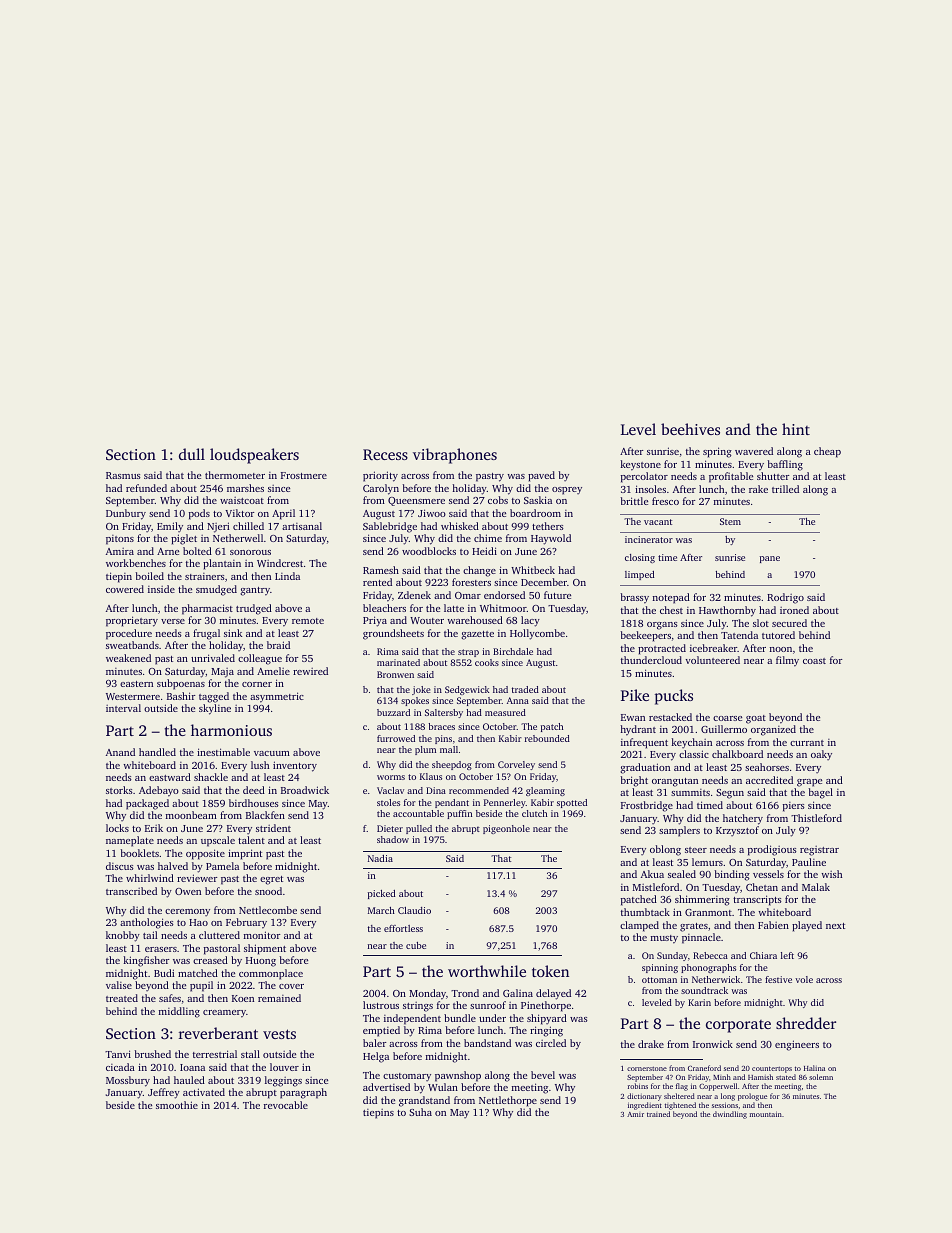 This screenshot has width=952, height=1233. What do you see at coordinates (254, 609) in the screenshot?
I see `trudged` at bounding box center [254, 609].
